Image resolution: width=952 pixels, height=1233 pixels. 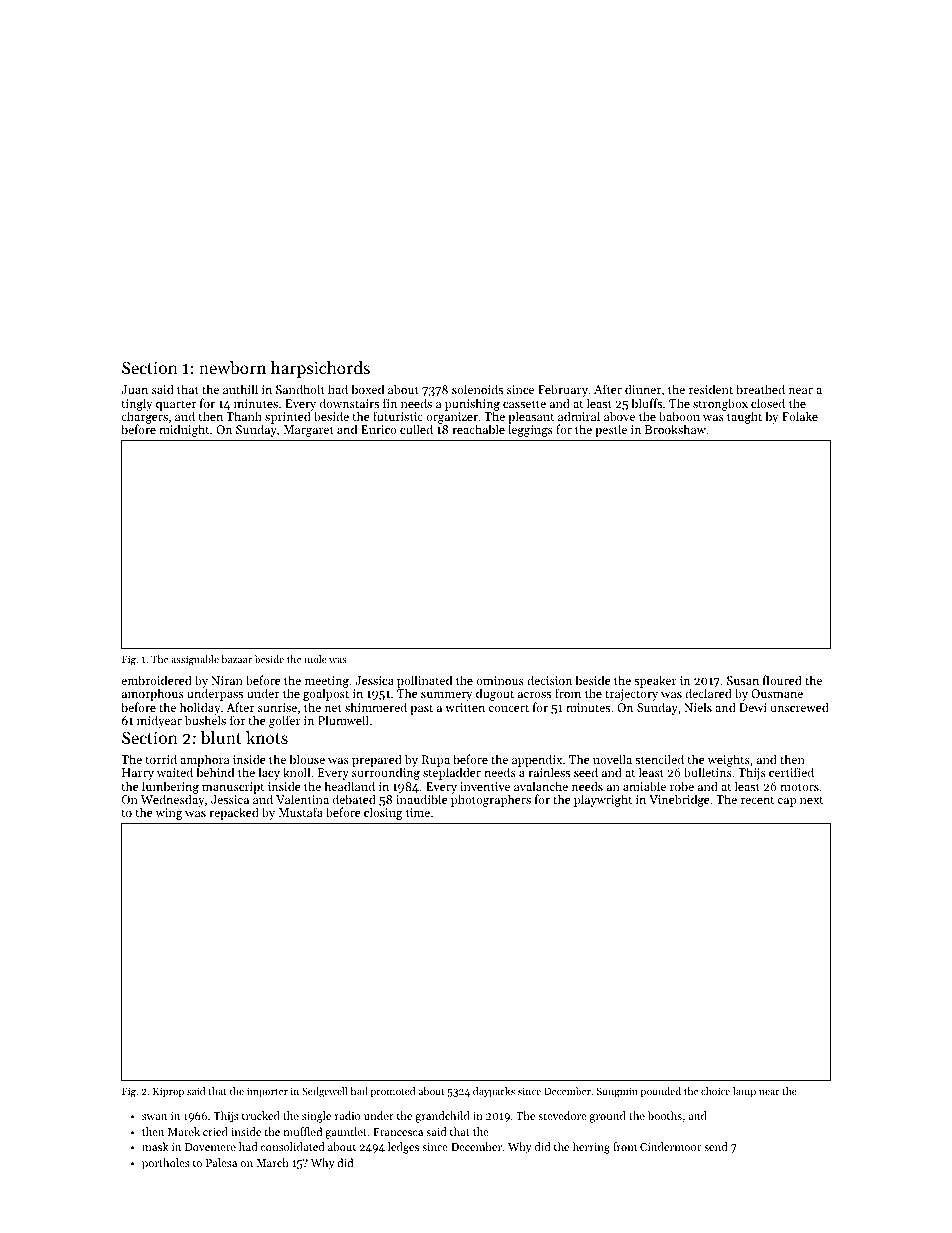 I want to click on promoted, so click(x=393, y=1092).
